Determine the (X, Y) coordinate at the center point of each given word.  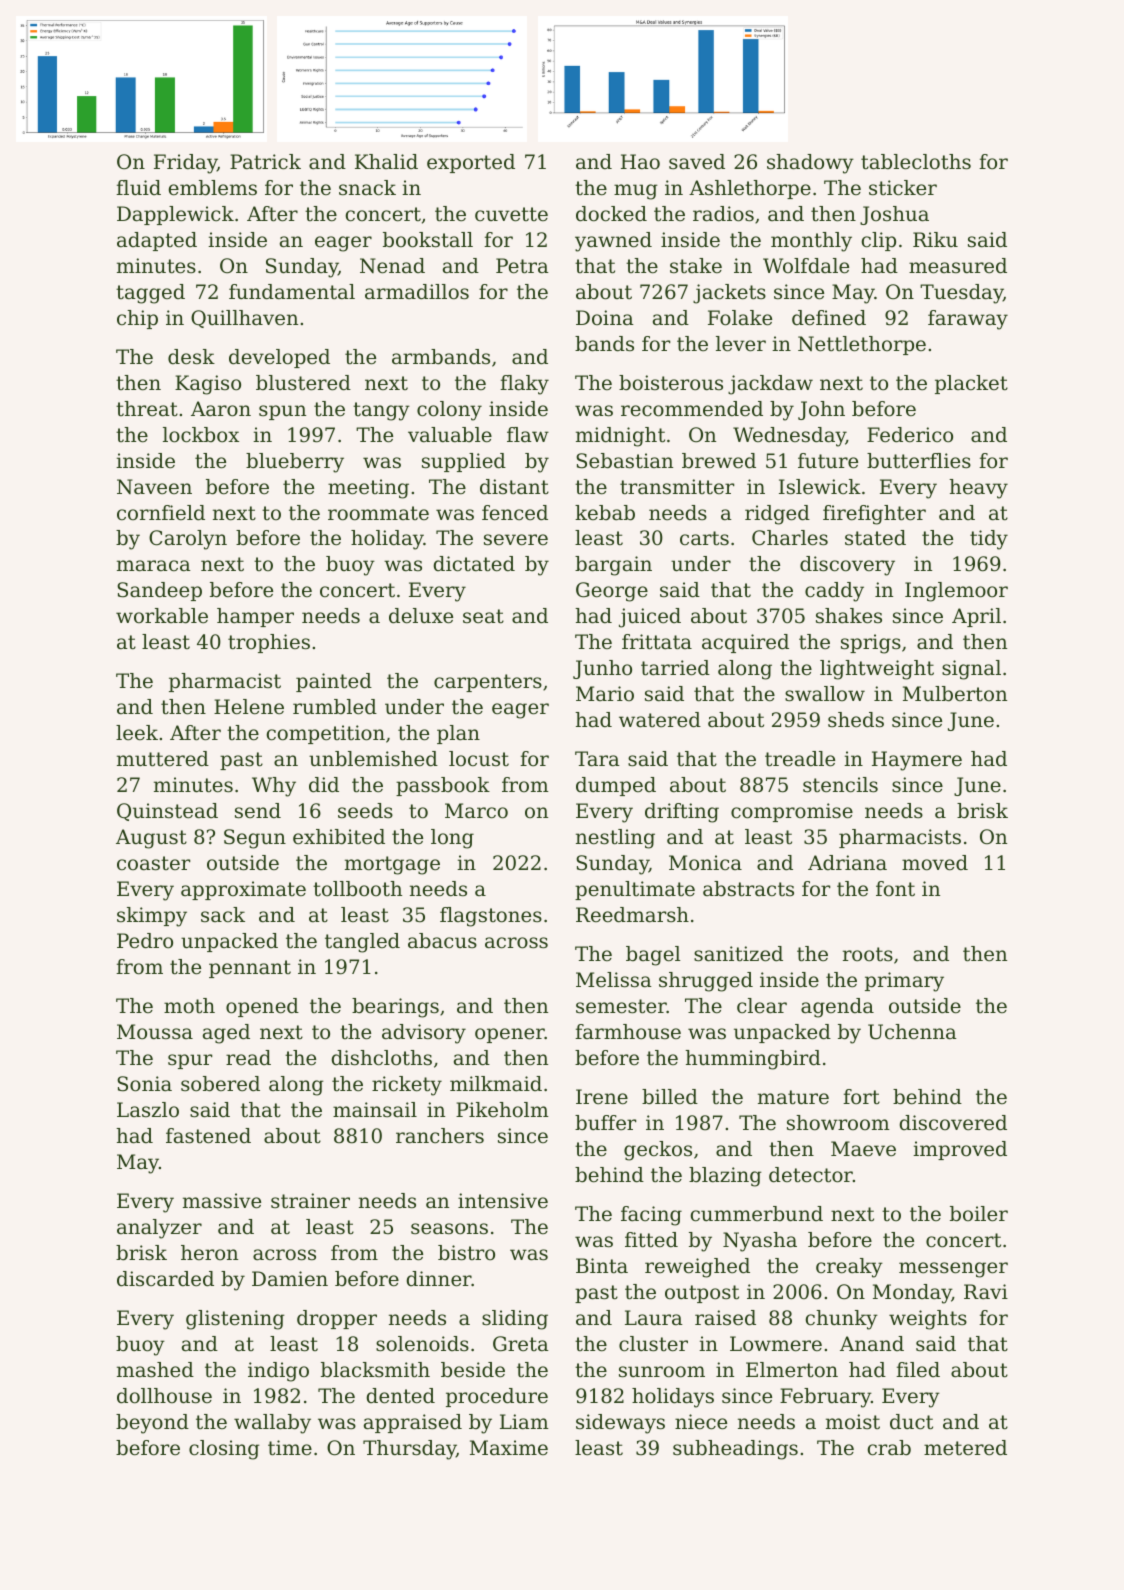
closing (224, 1450)
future (828, 461)
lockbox (201, 435)
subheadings (735, 1450)
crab (889, 1448)
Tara (597, 759)
